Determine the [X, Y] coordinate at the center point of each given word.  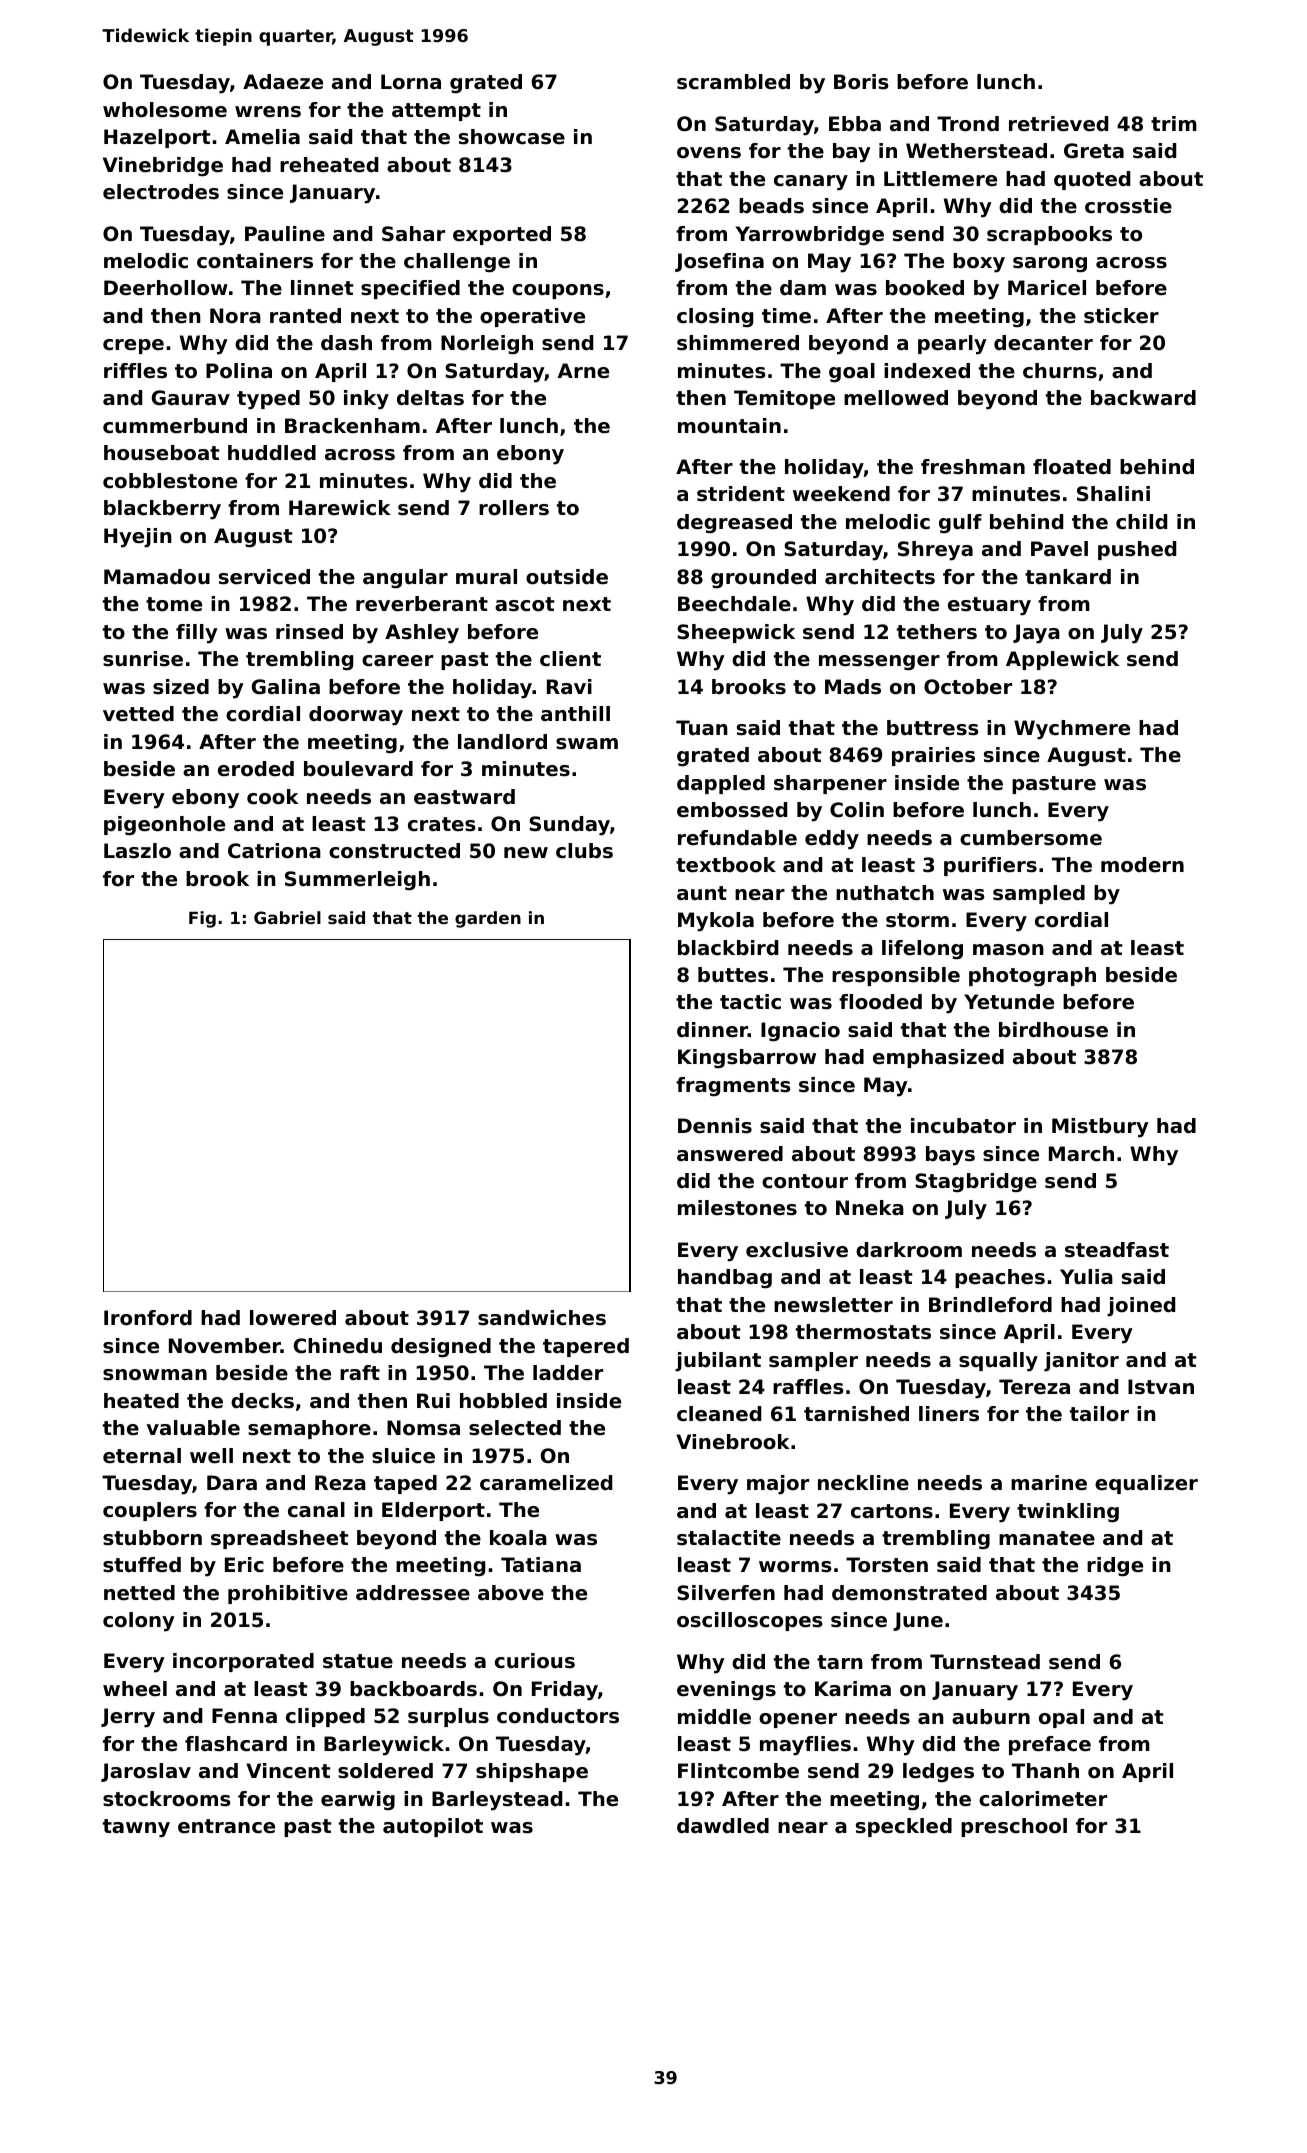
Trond [968, 124]
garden [488, 919]
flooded [880, 1002]
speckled [904, 1827]
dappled [721, 784]
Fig [202, 919]
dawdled [723, 1826]
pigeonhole [164, 825]
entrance [226, 1826]
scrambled [733, 82]
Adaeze [283, 82]
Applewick [1062, 660]
